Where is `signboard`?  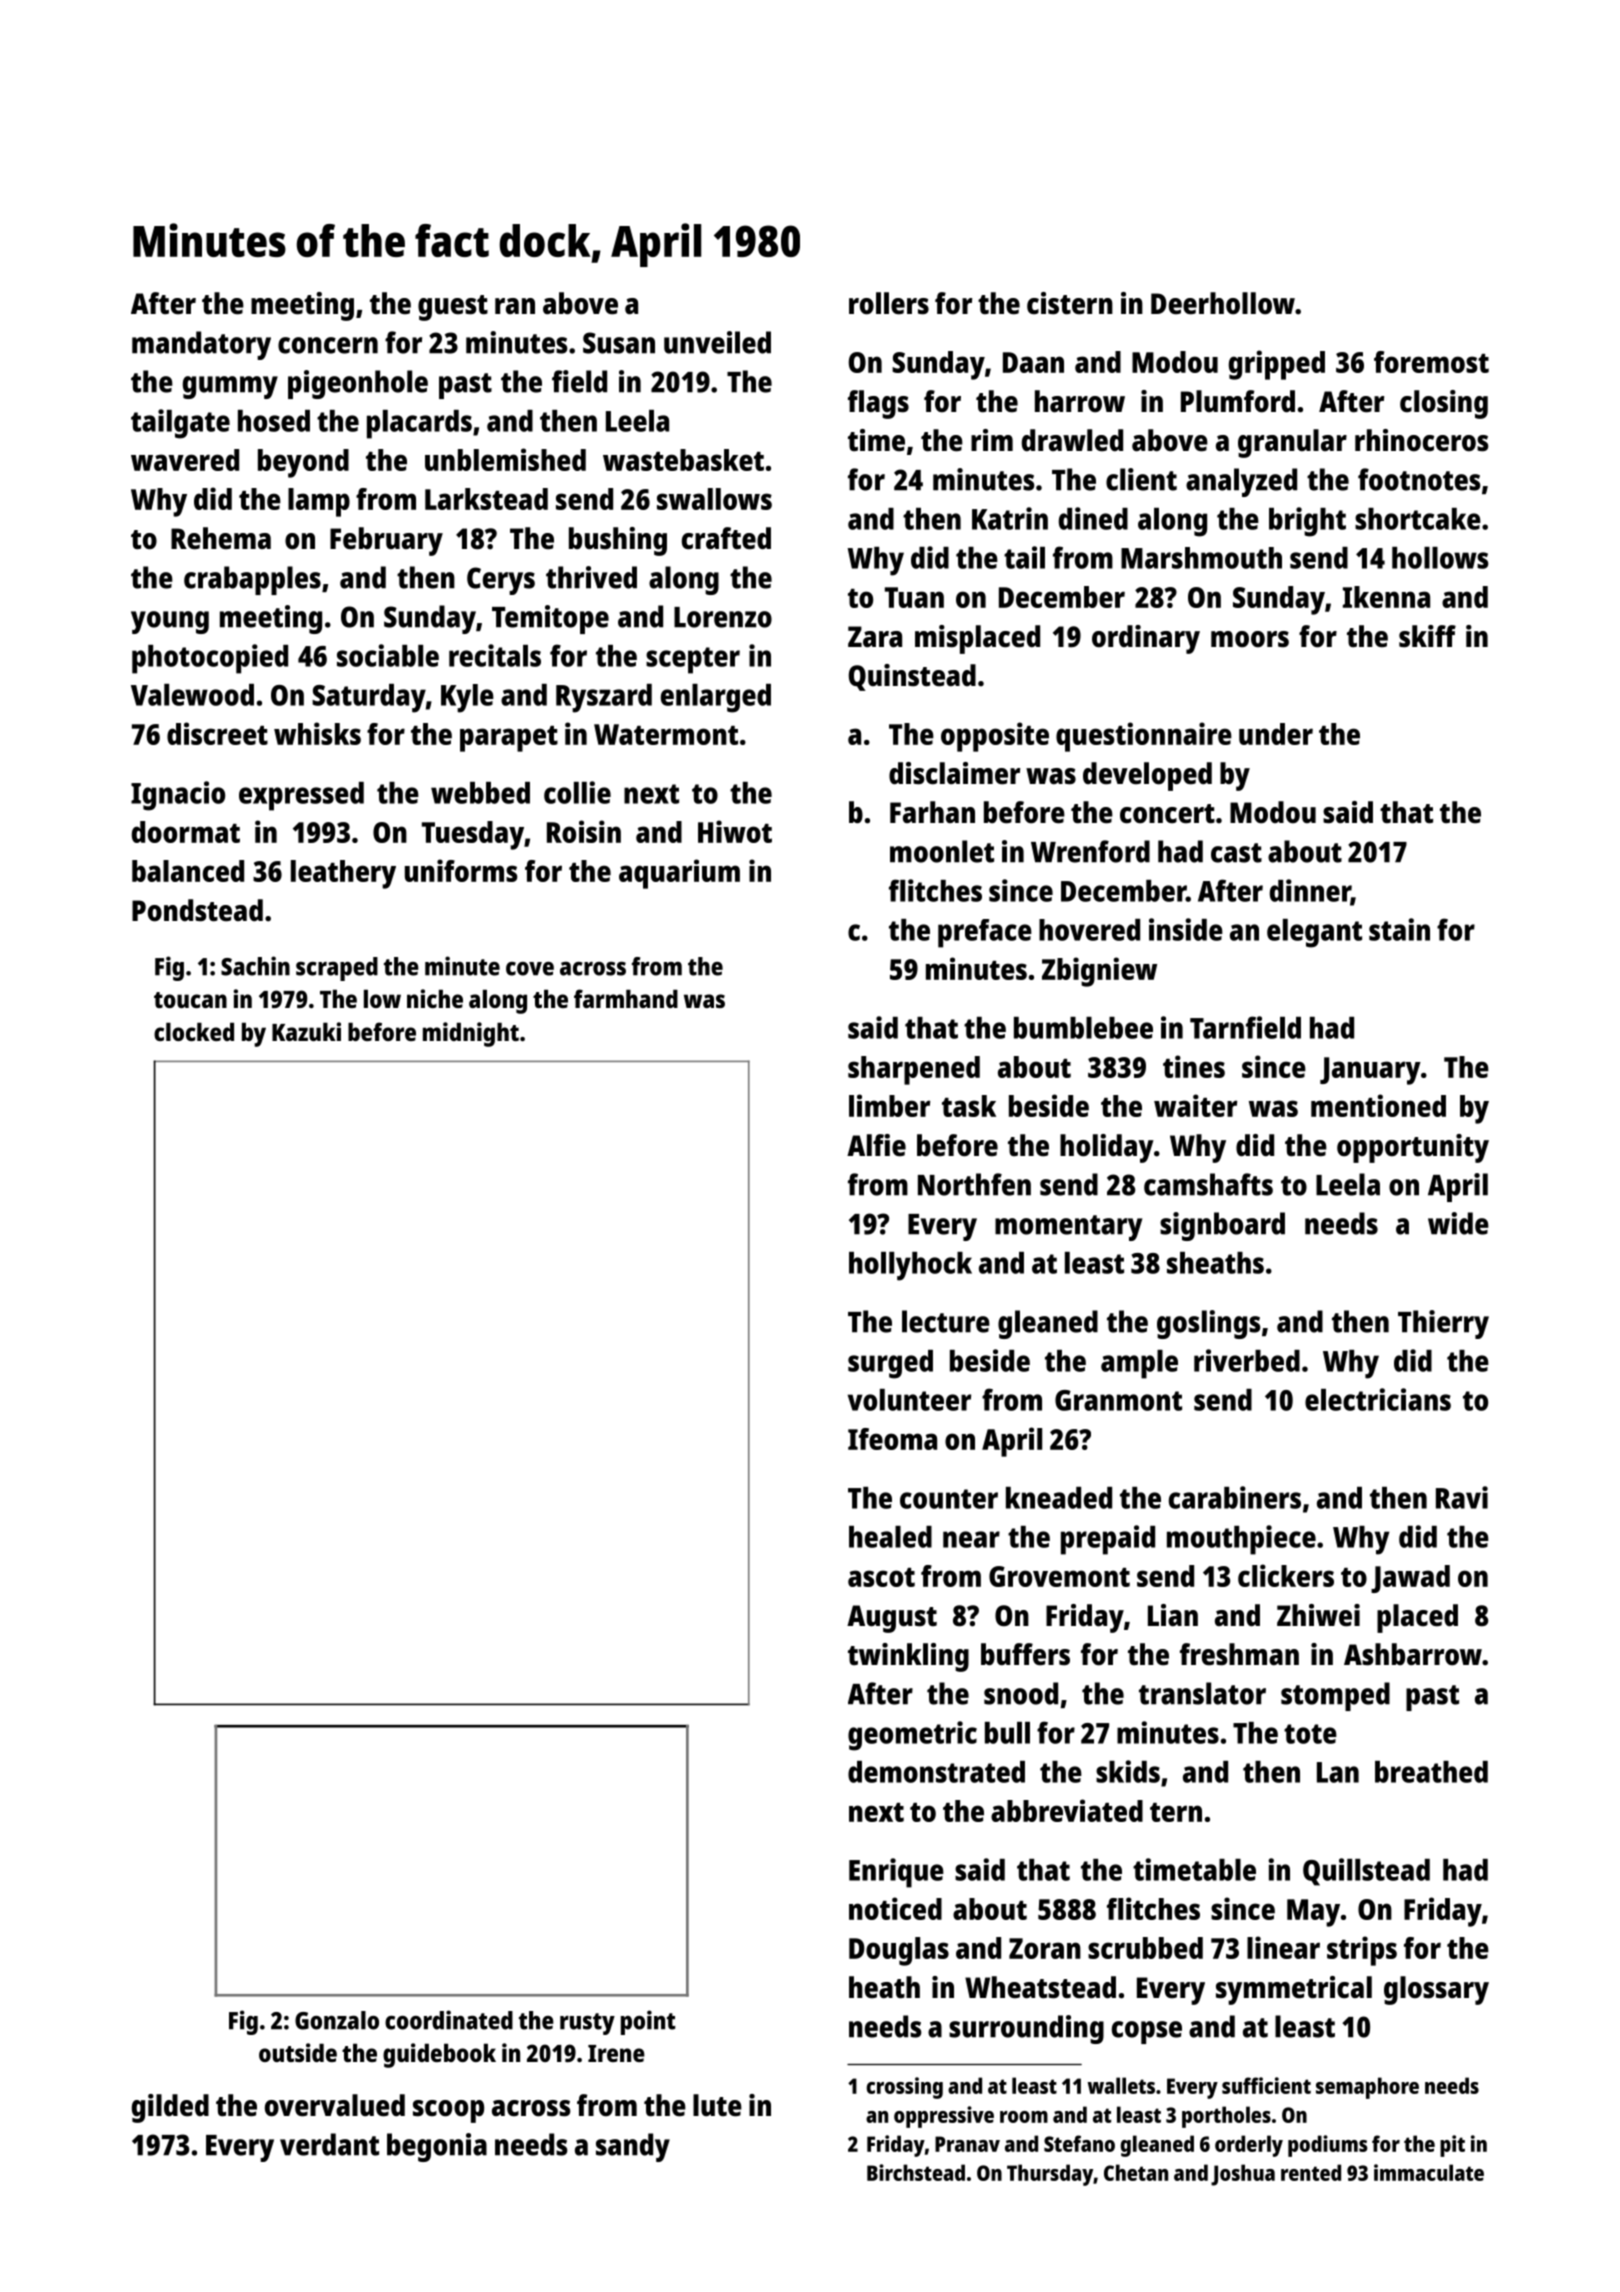 signboard is located at coordinates (1222, 1226).
